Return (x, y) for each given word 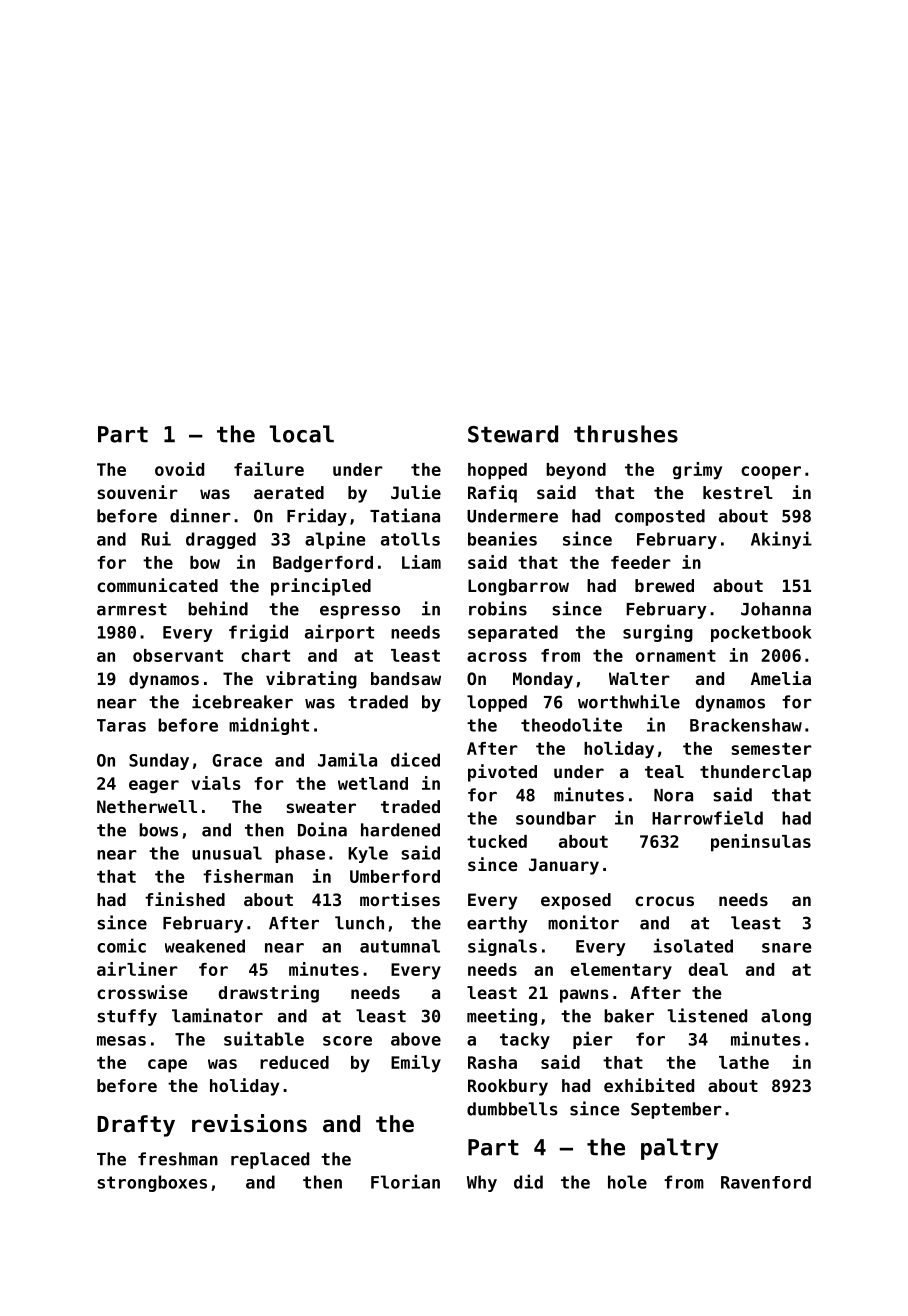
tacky (525, 1040)
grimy (697, 471)
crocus (664, 901)
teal (664, 771)
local (301, 434)
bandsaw (406, 678)
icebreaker (242, 701)
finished (185, 899)
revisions (249, 1123)
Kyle (368, 854)
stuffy (127, 1017)
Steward (513, 434)
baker (629, 1016)
